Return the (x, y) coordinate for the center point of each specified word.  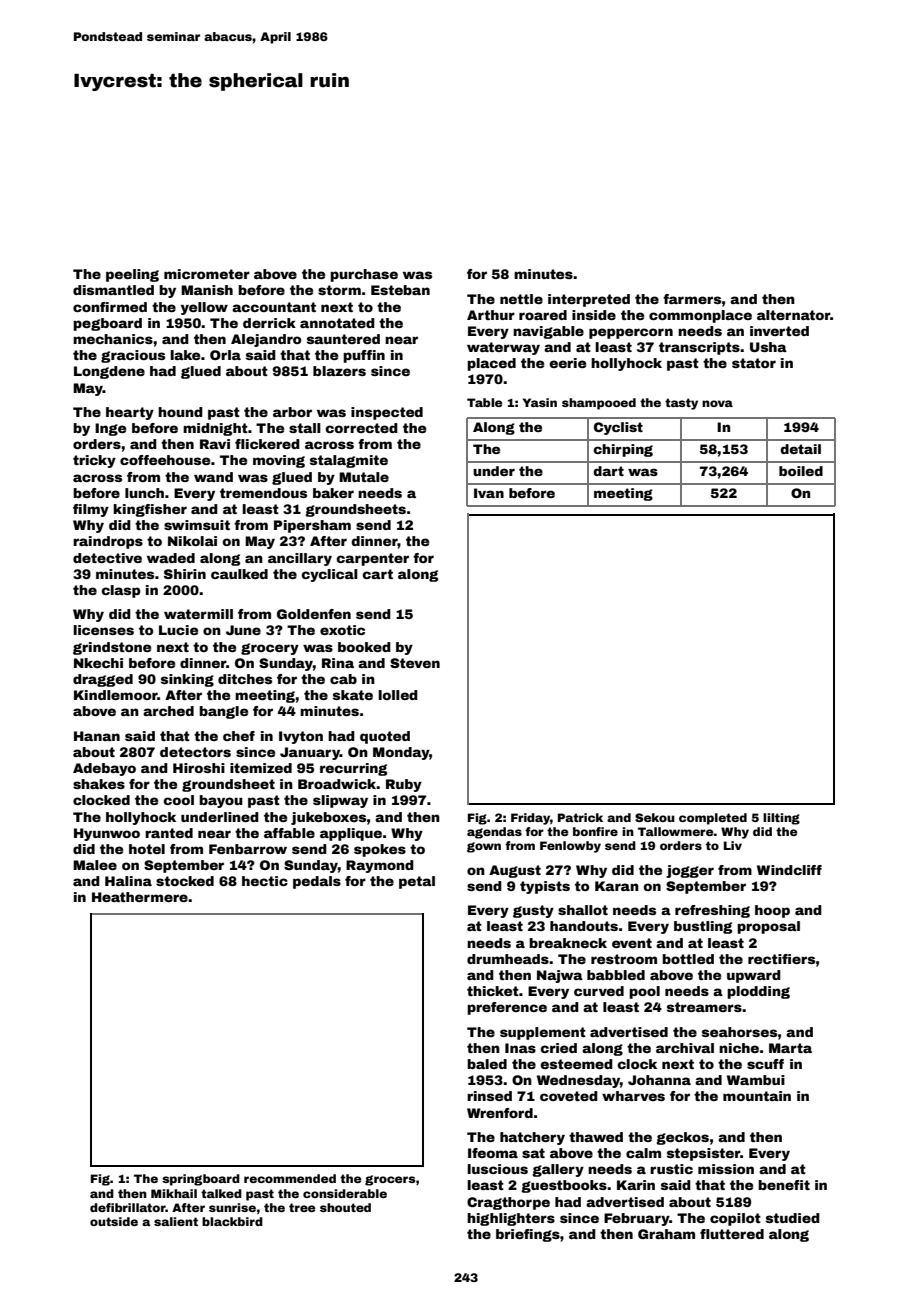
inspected (387, 413)
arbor (292, 412)
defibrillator (128, 1207)
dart (608, 471)
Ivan (489, 493)
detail (800, 449)
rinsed (489, 1096)
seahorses (740, 1032)
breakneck (568, 943)
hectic (265, 881)
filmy (91, 510)
